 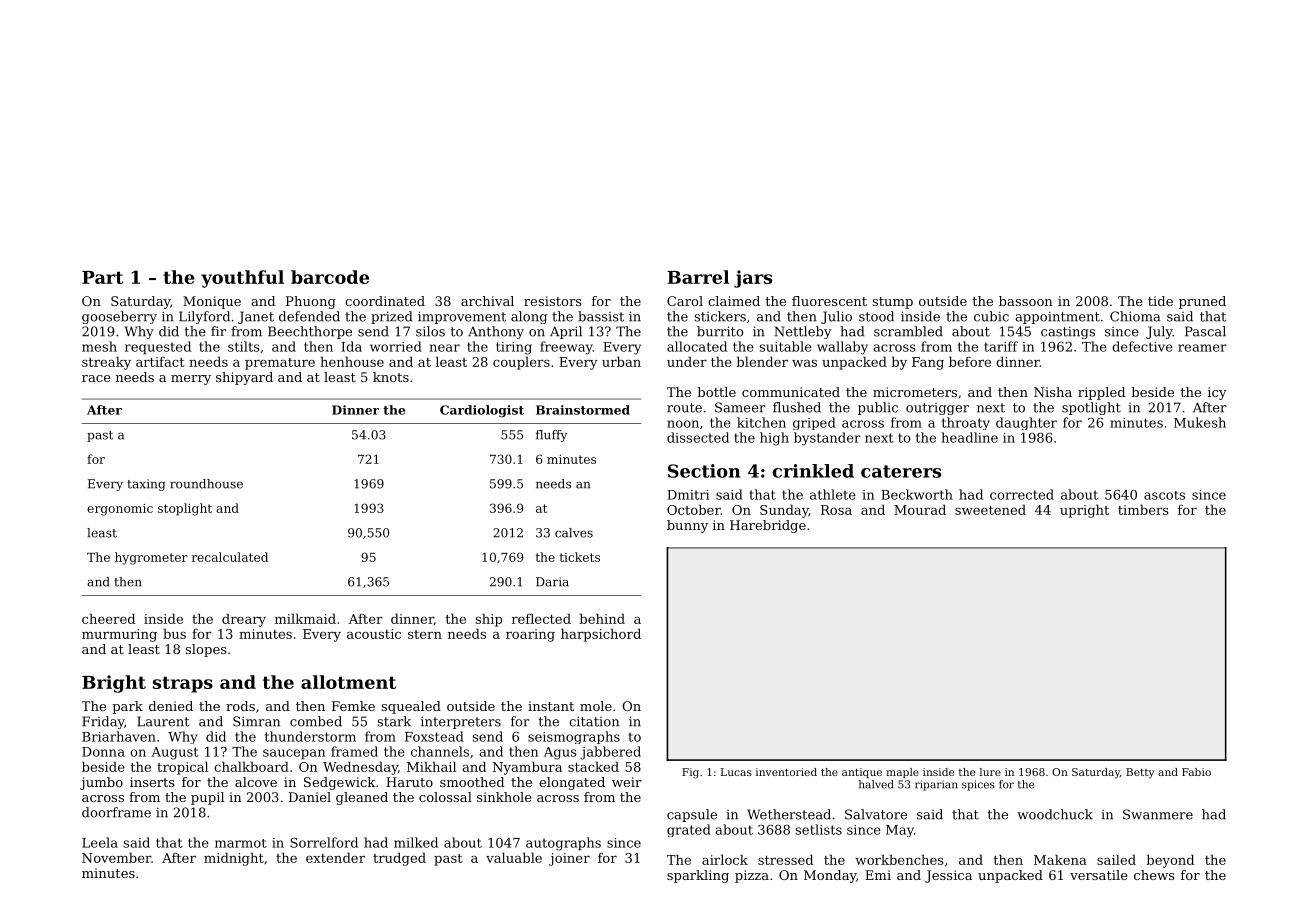 What do you see at coordinates (116, 812) in the document?
I see `doorframe` at bounding box center [116, 812].
